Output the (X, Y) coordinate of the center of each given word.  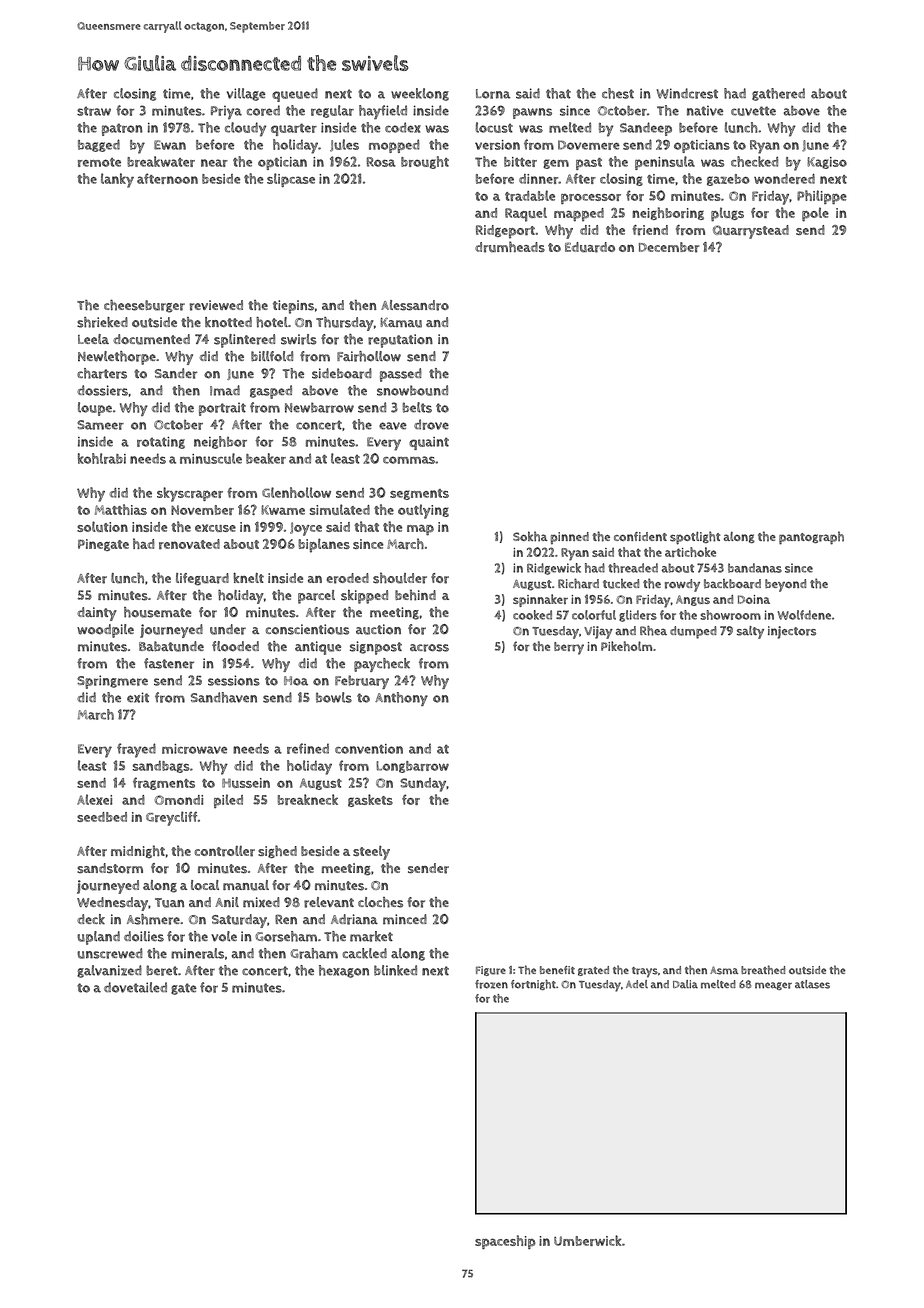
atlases (812, 984)
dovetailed (135, 987)
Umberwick (588, 1240)
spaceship (505, 1242)
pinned (570, 538)
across (429, 648)
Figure (491, 971)
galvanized (109, 971)
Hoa (296, 681)
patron (122, 129)
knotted (228, 322)
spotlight (695, 538)
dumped (693, 632)
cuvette (753, 111)
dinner (538, 179)
